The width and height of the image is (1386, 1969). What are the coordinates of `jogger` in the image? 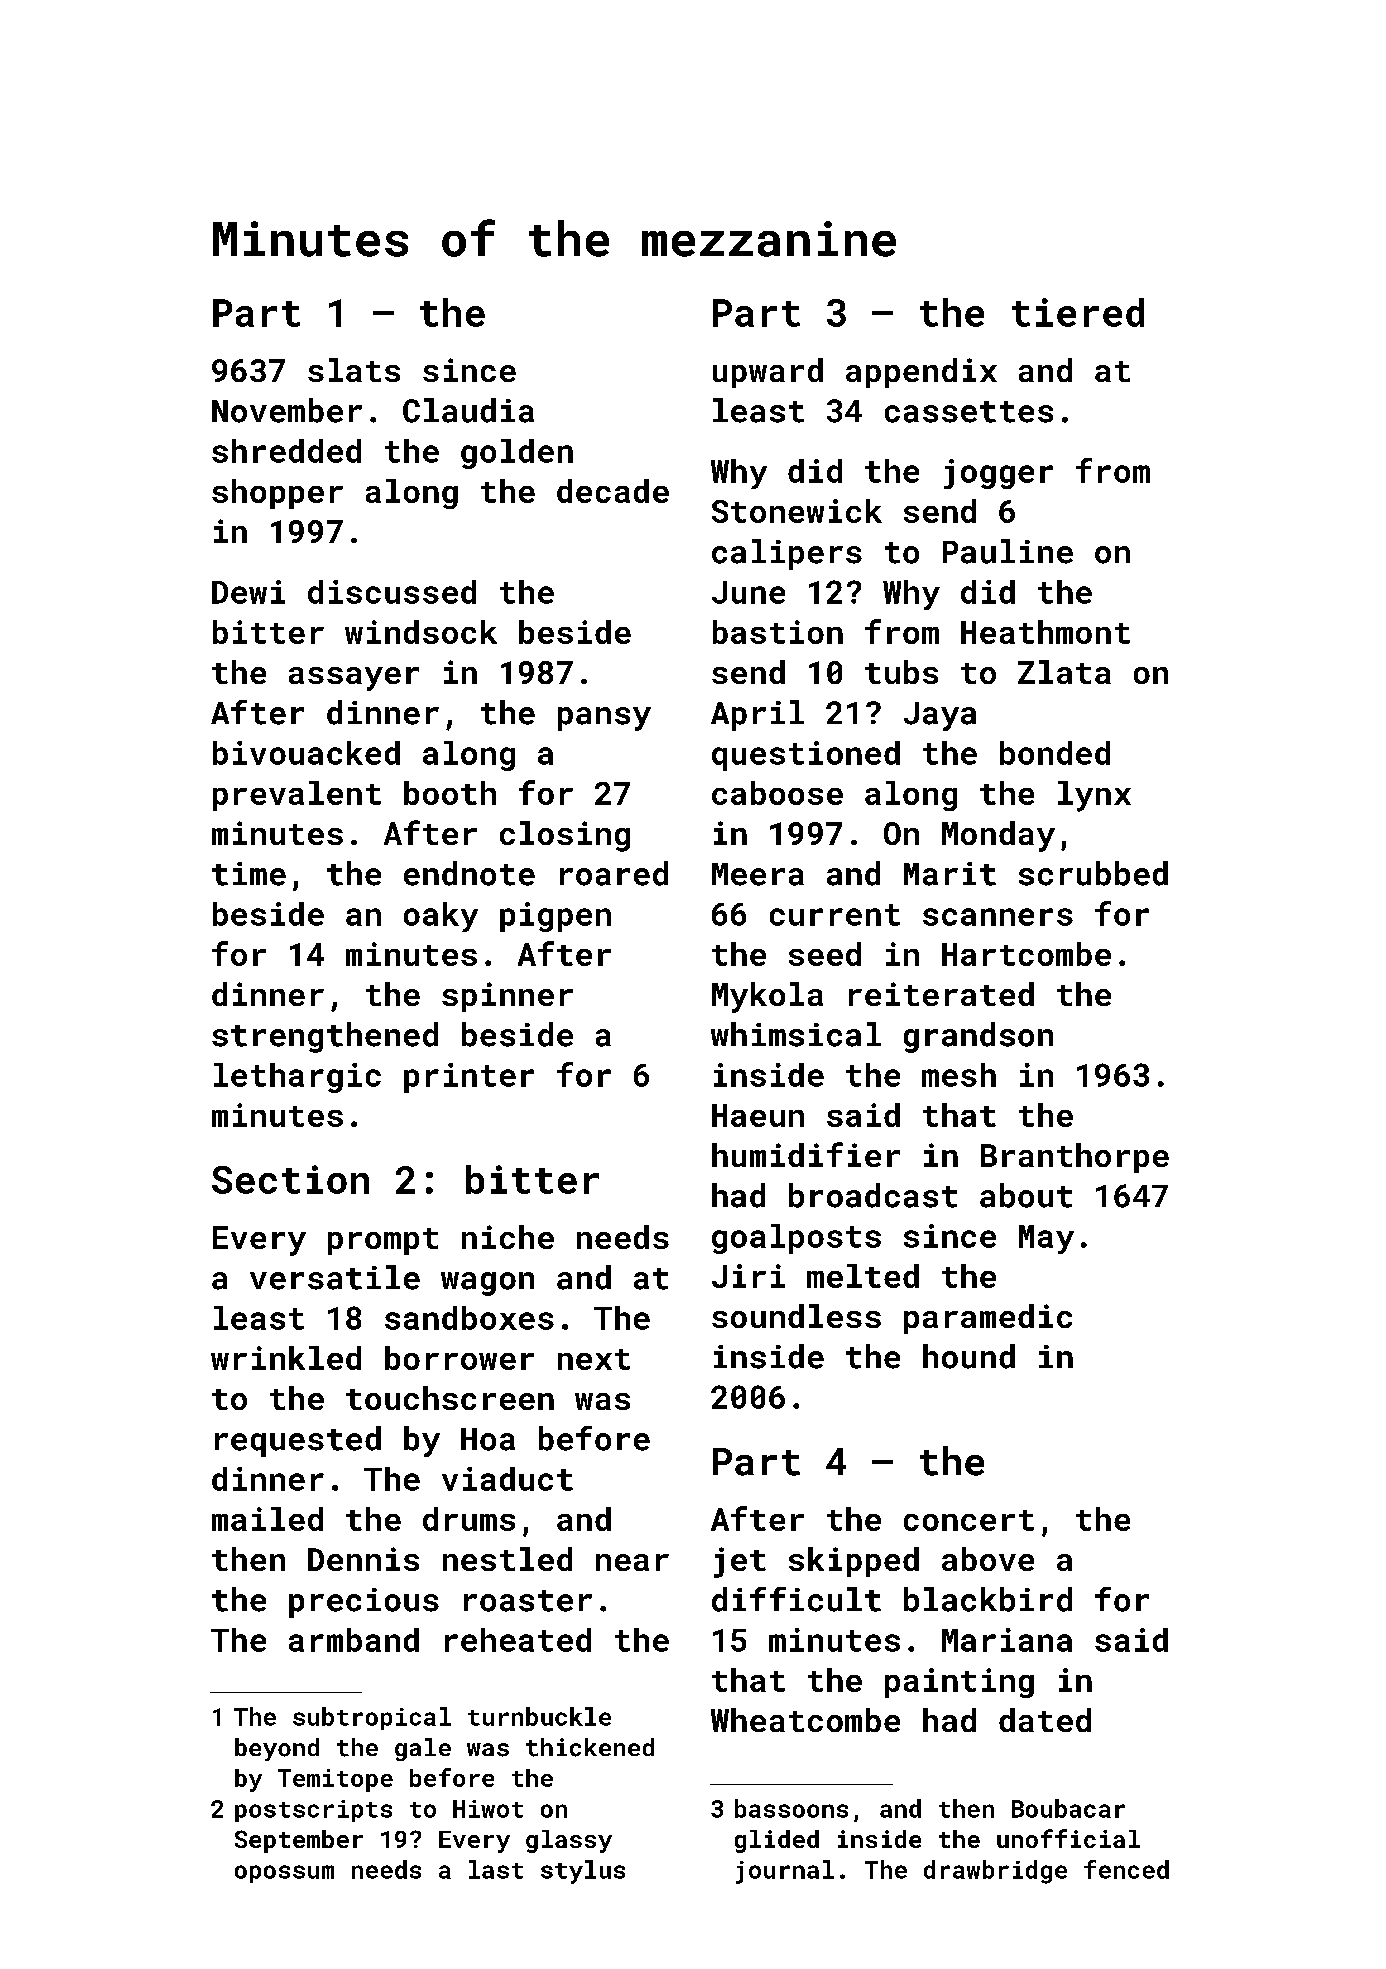 It's located at (998, 474).
